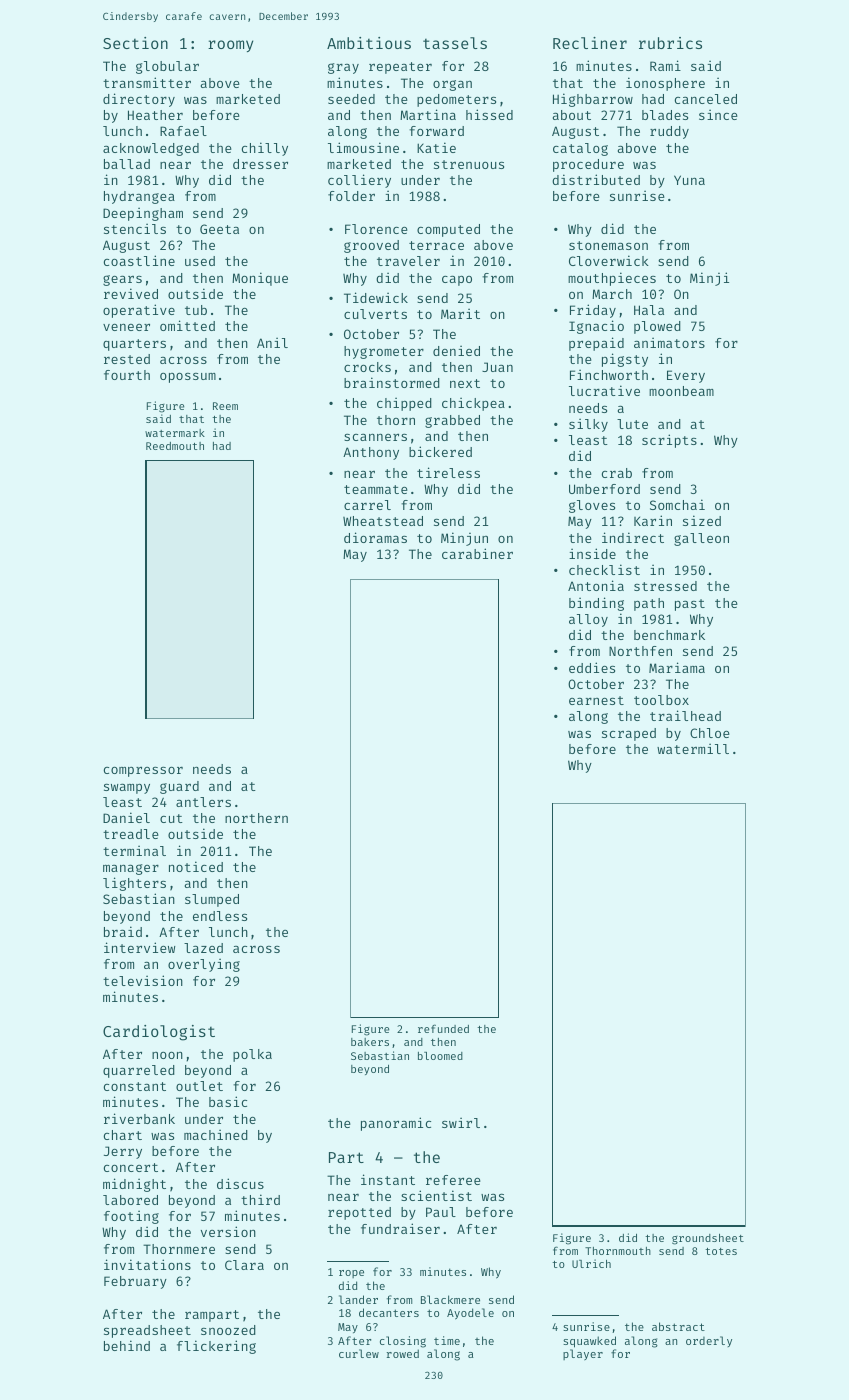 This page has width=849, height=1400. I want to click on Ambitious, so click(369, 43).
